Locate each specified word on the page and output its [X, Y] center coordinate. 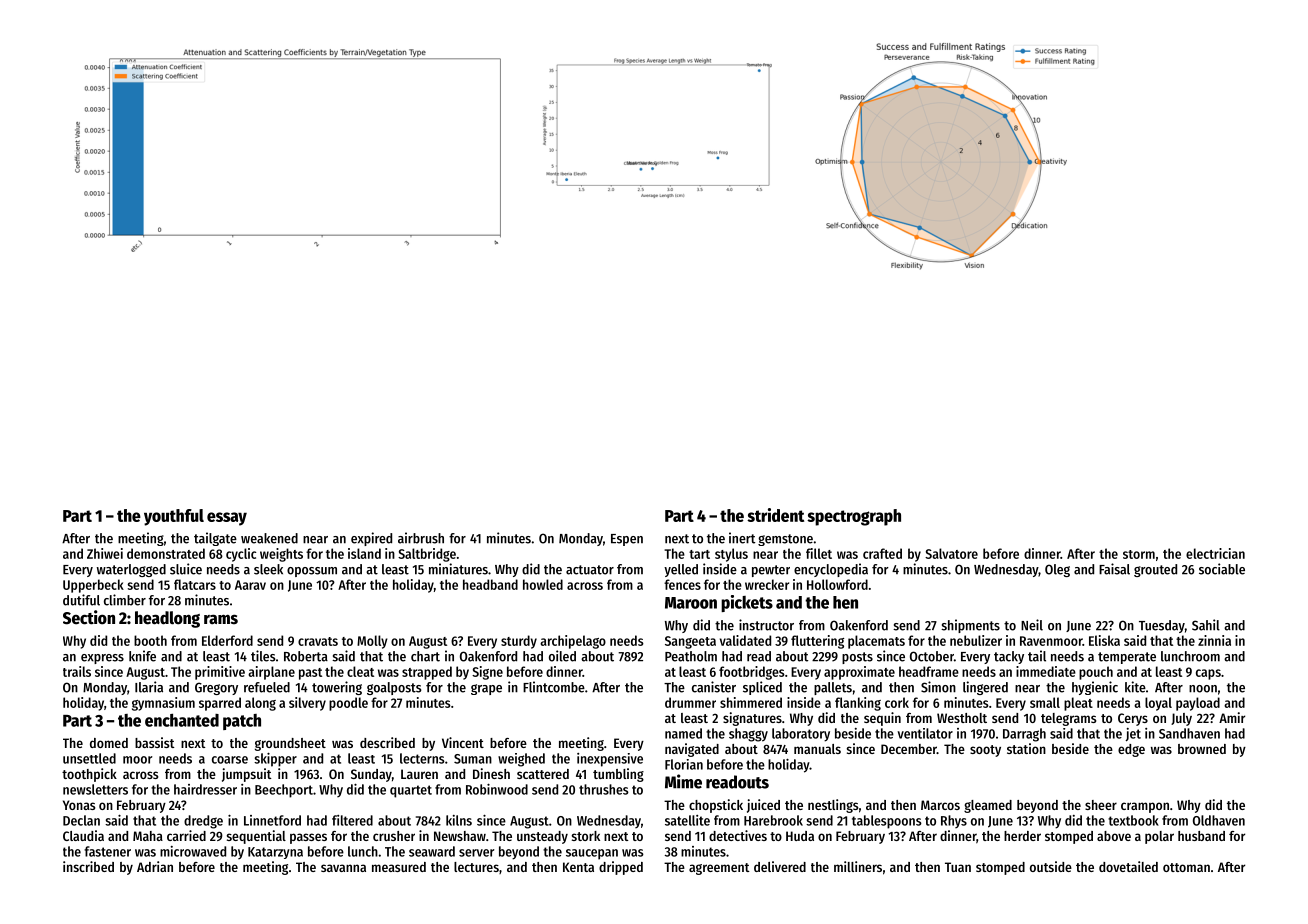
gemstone [785, 540]
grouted [1155, 570]
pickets [747, 603]
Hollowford [837, 584]
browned [1202, 749]
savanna [343, 868]
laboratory [801, 735]
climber [125, 600]
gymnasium [163, 704]
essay [227, 519]
